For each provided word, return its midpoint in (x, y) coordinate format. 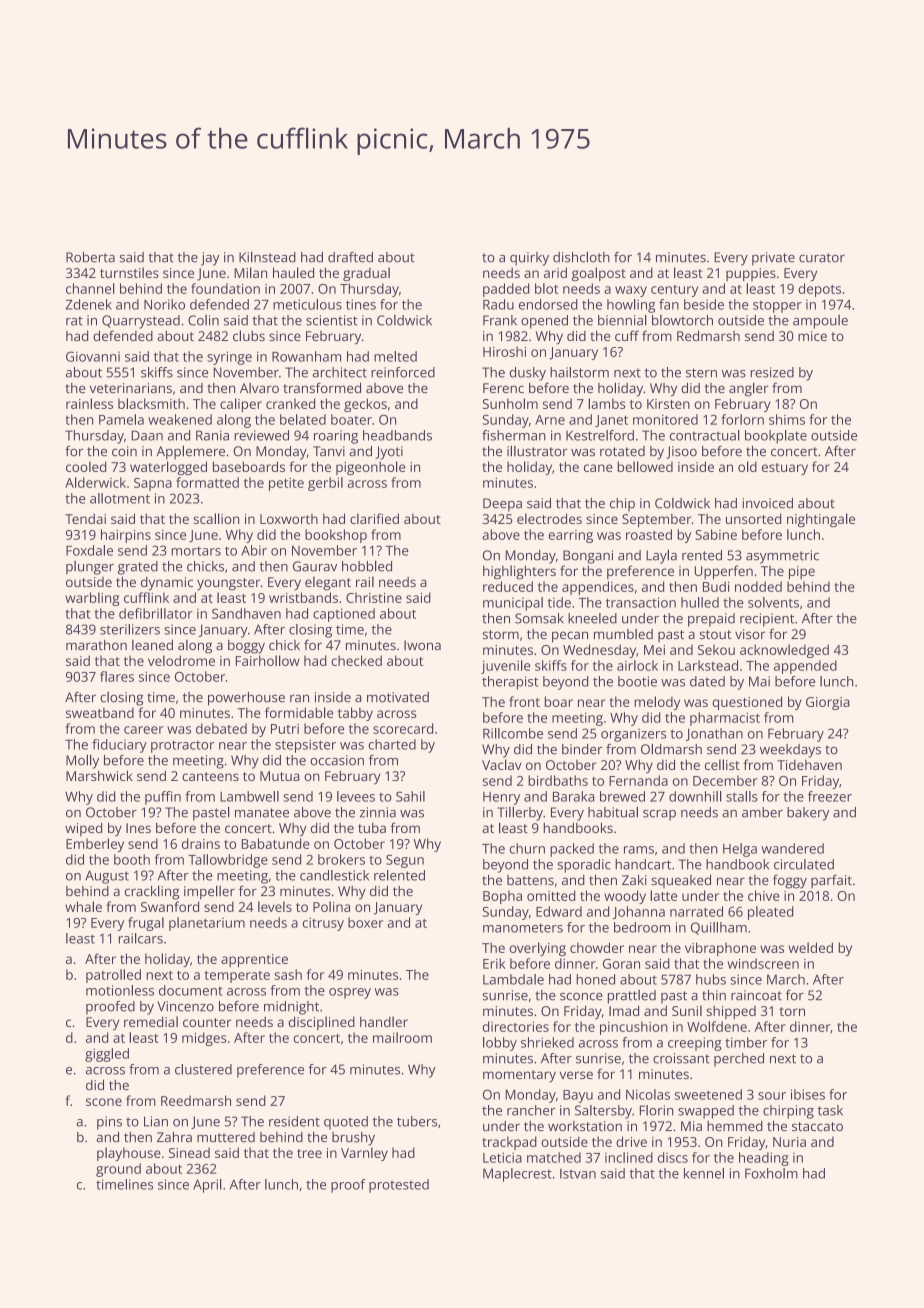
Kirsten (668, 404)
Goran (621, 964)
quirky (529, 259)
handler (384, 1021)
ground (118, 1170)
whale (83, 906)
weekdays (790, 751)
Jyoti (389, 453)
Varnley (364, 1154)
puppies (751, 274)
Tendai (85, 518)
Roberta (90, 257)
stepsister (305, 746)
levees (356, 796)
